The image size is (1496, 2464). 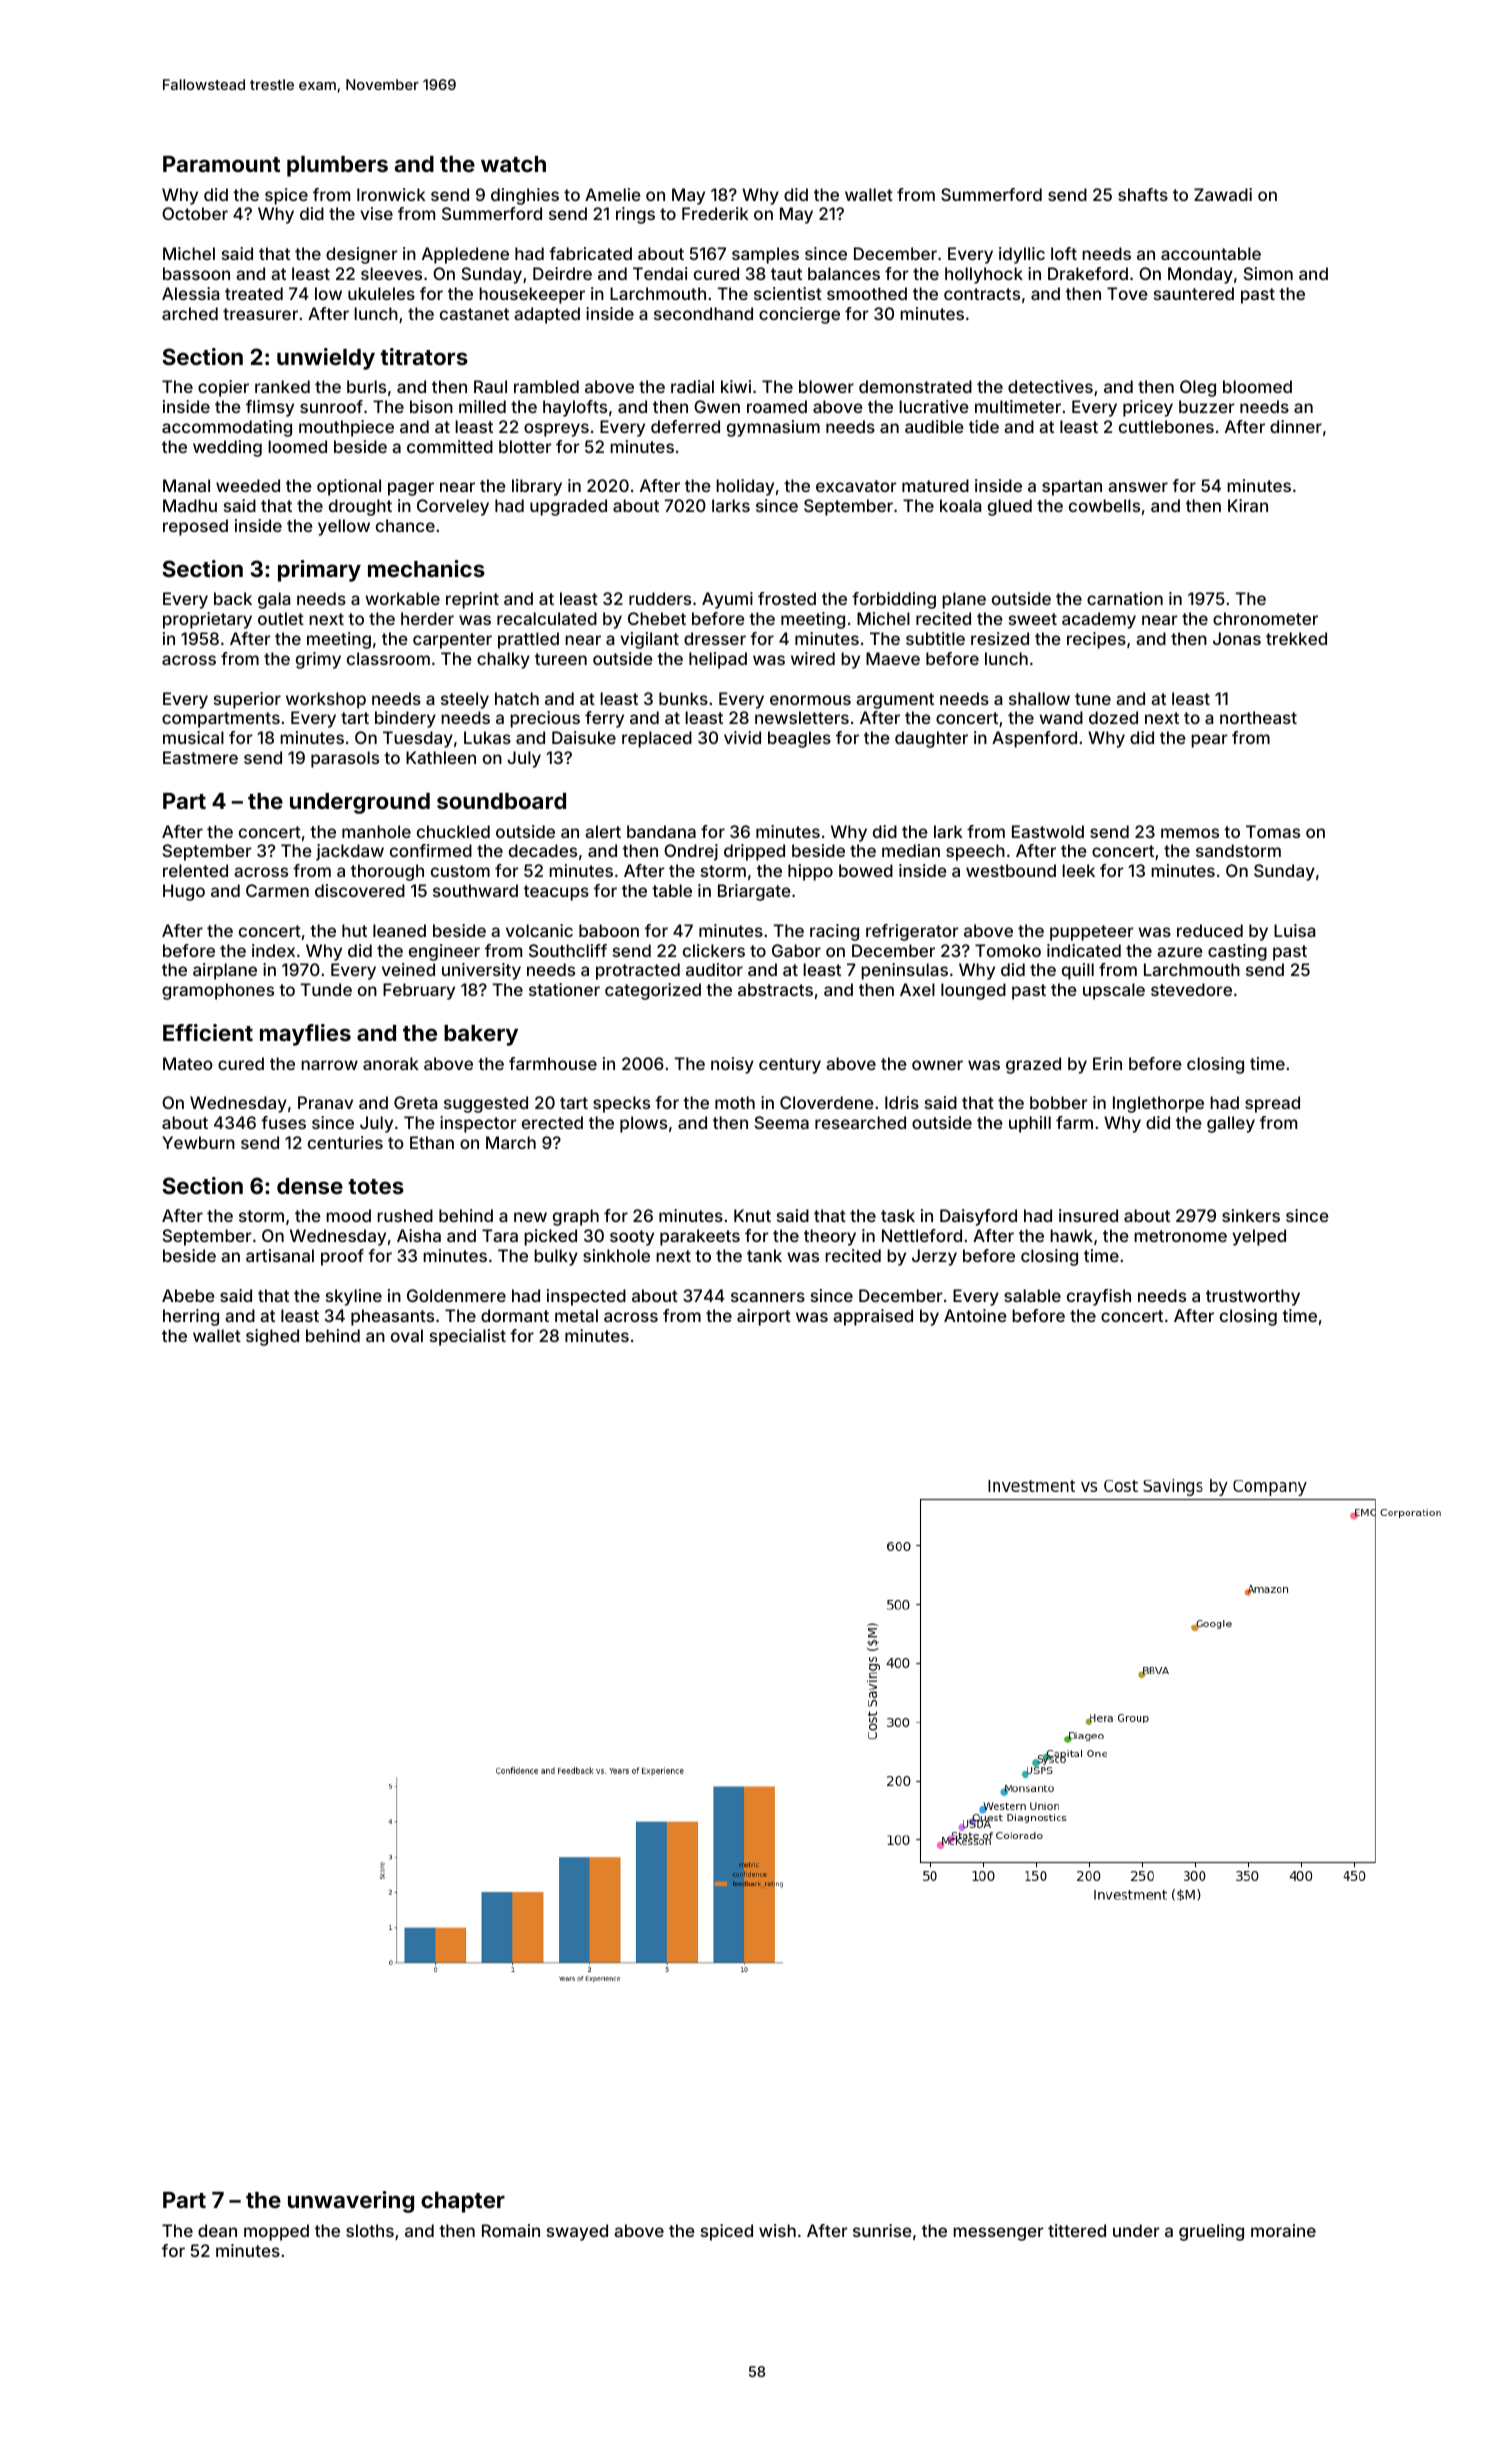 What do you see at coordinates (984, 275) in the screenshot?
I see `hollyhock` at bounding box center [984, 275].
